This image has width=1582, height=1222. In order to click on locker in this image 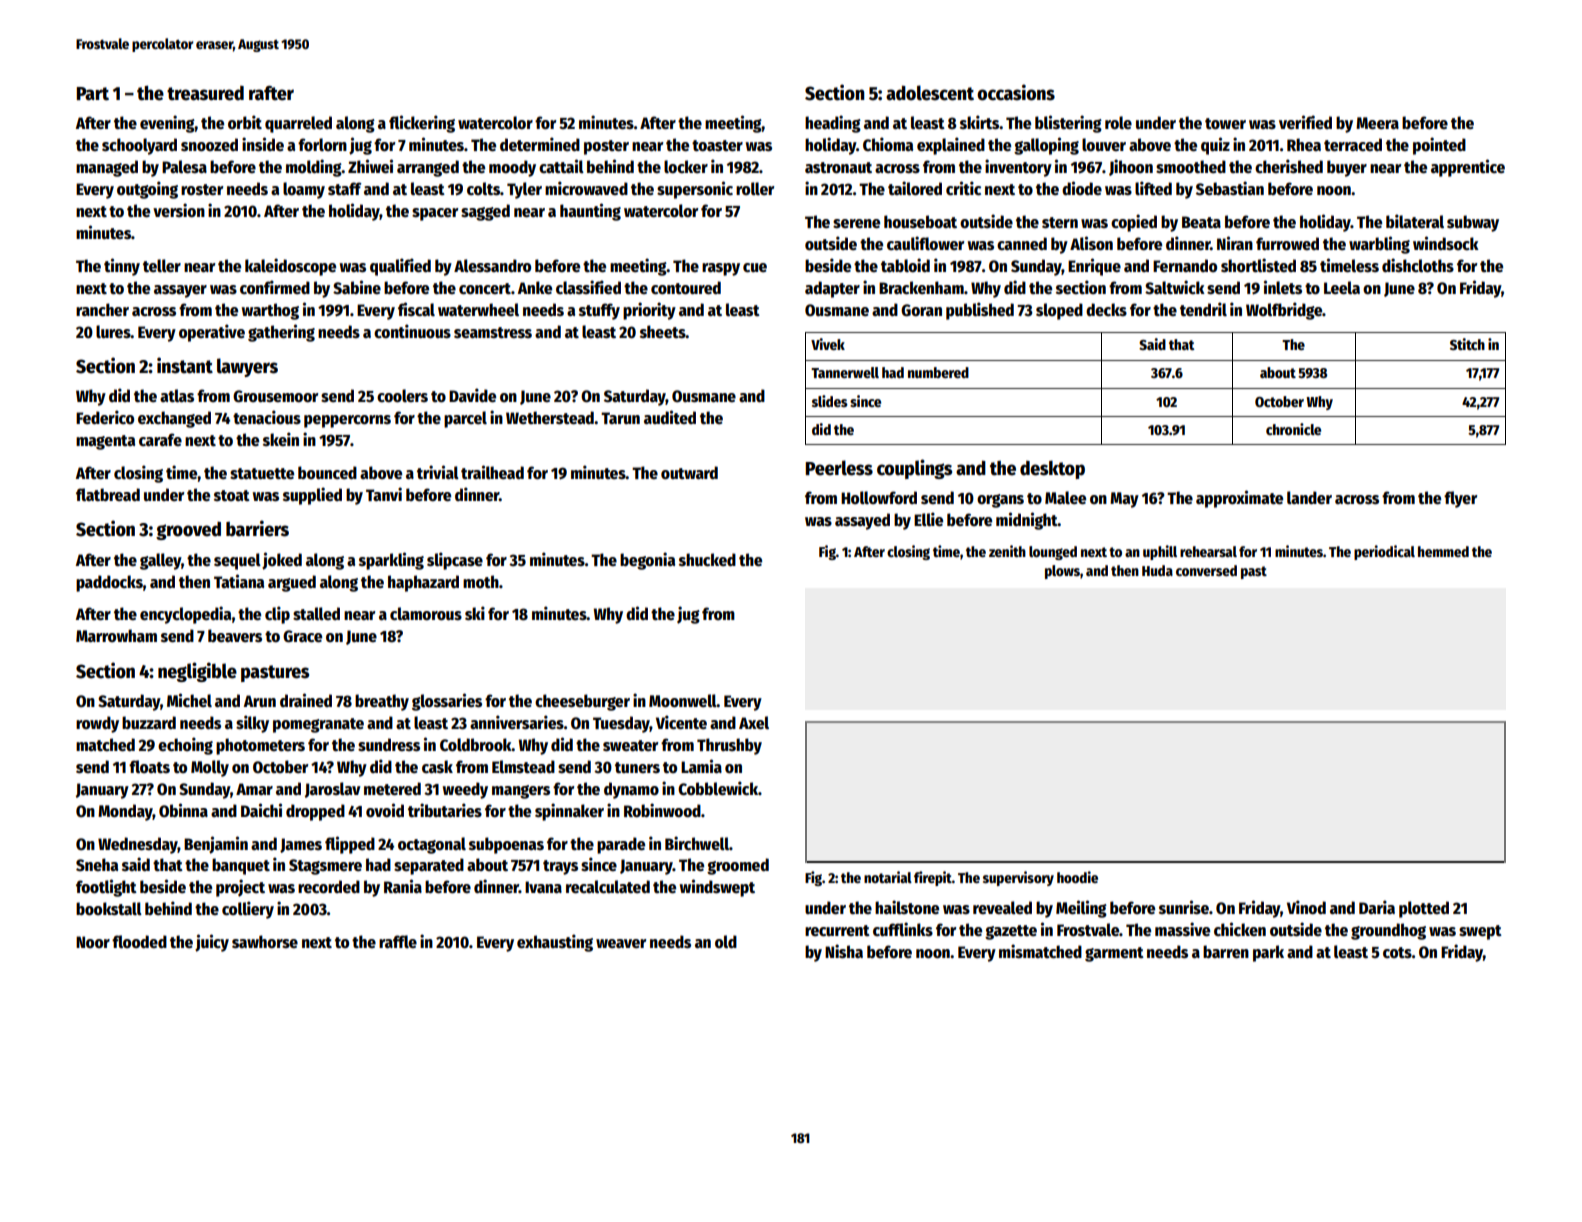, I will do `click(686, 166)`.
